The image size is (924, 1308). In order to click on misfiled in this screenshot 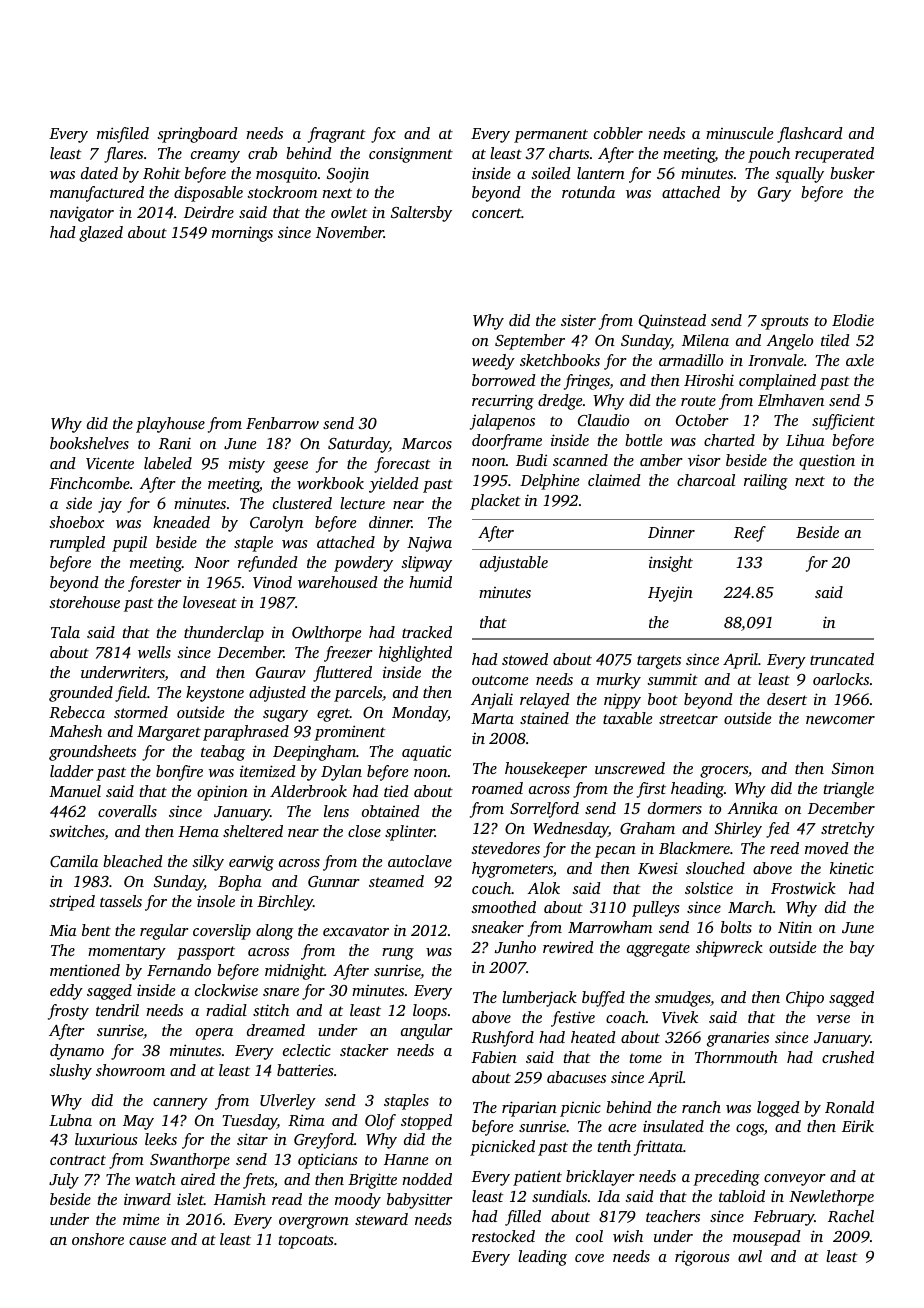, I will do `click(123, 135)`.
